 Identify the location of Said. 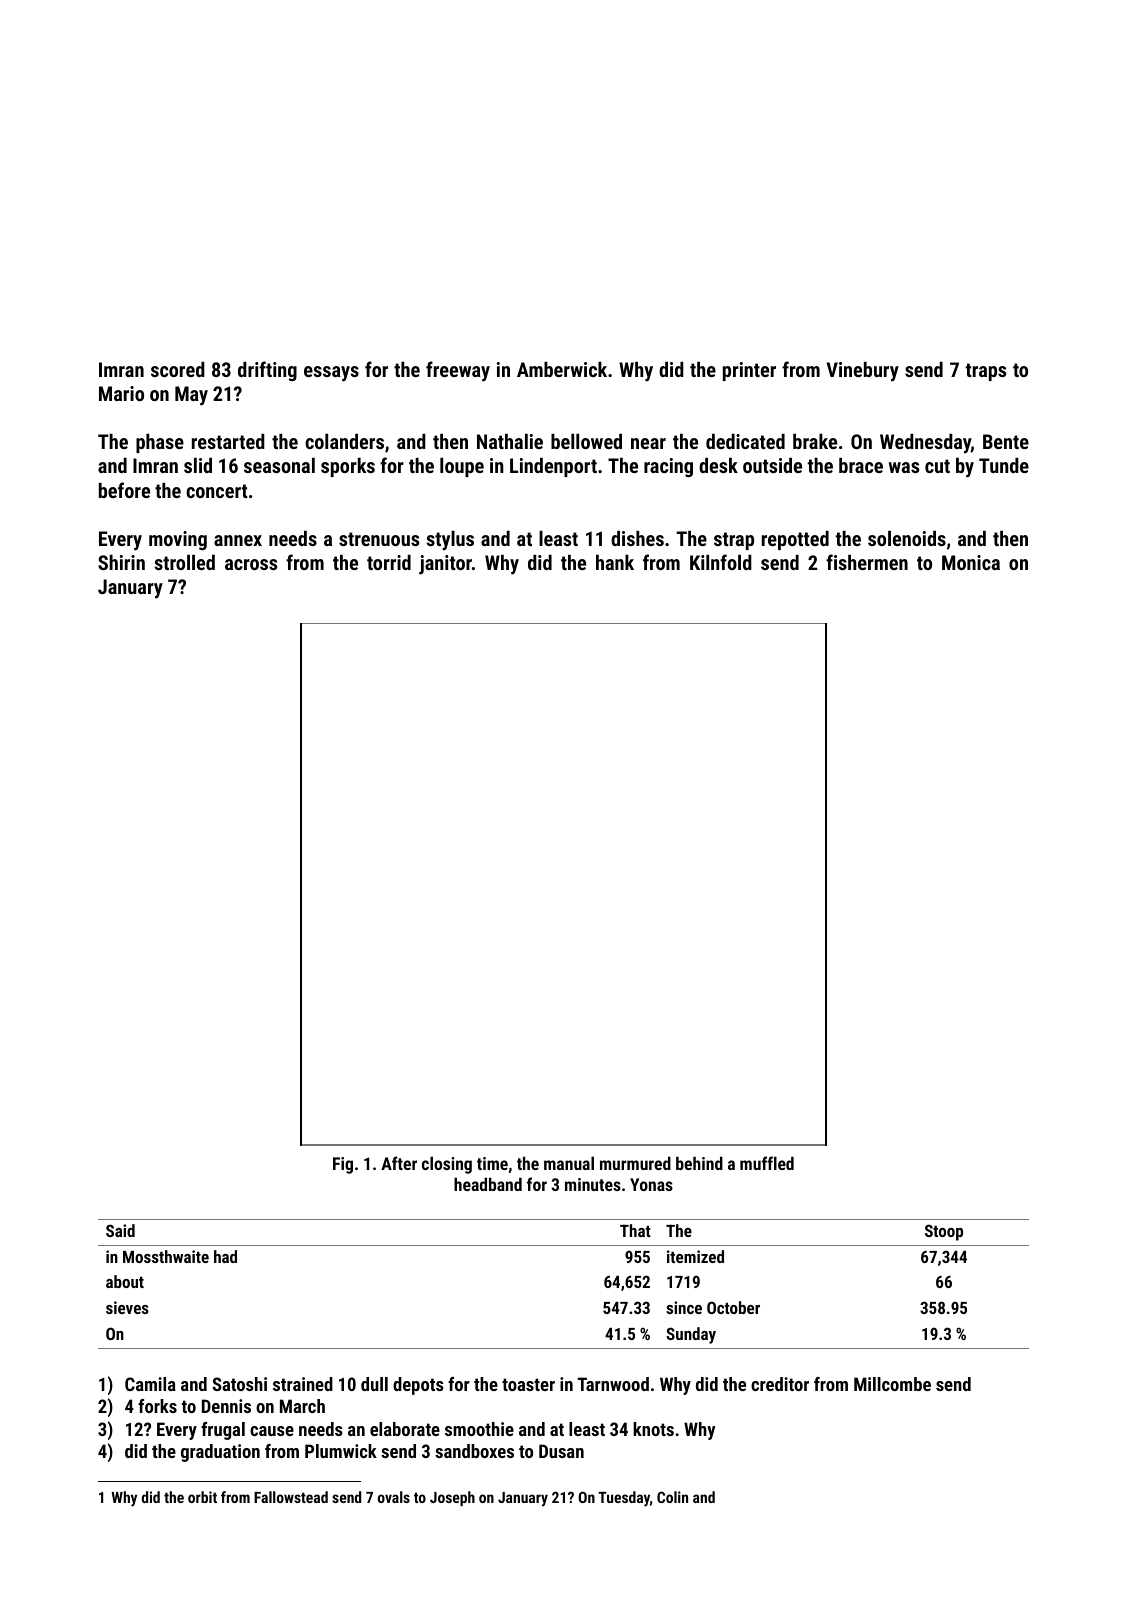
(120, 1230).
